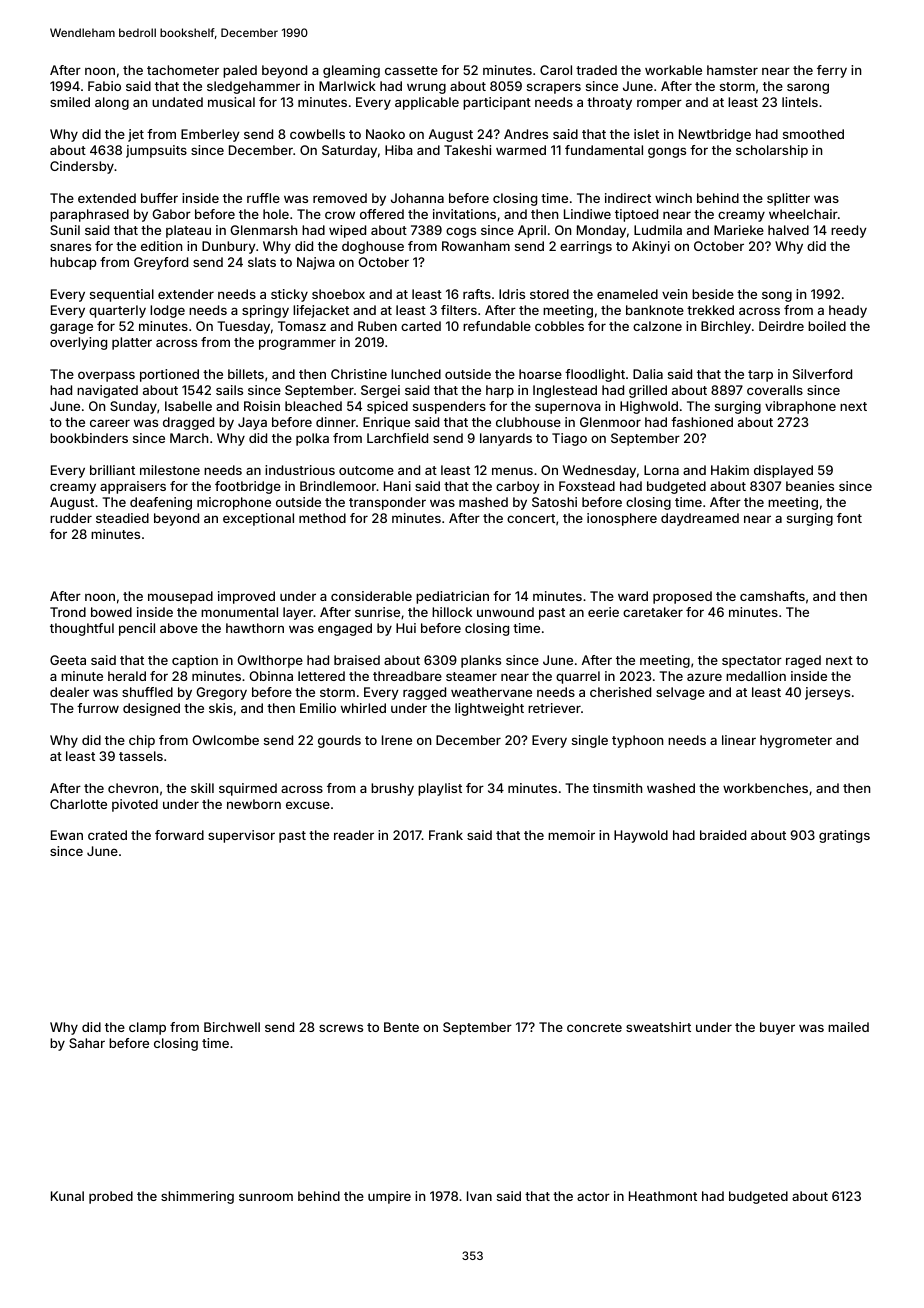  What do you see at coordinates (67, 1196) in the screenshot?
I see `Kunal` at bounding box center [67, 1196].
